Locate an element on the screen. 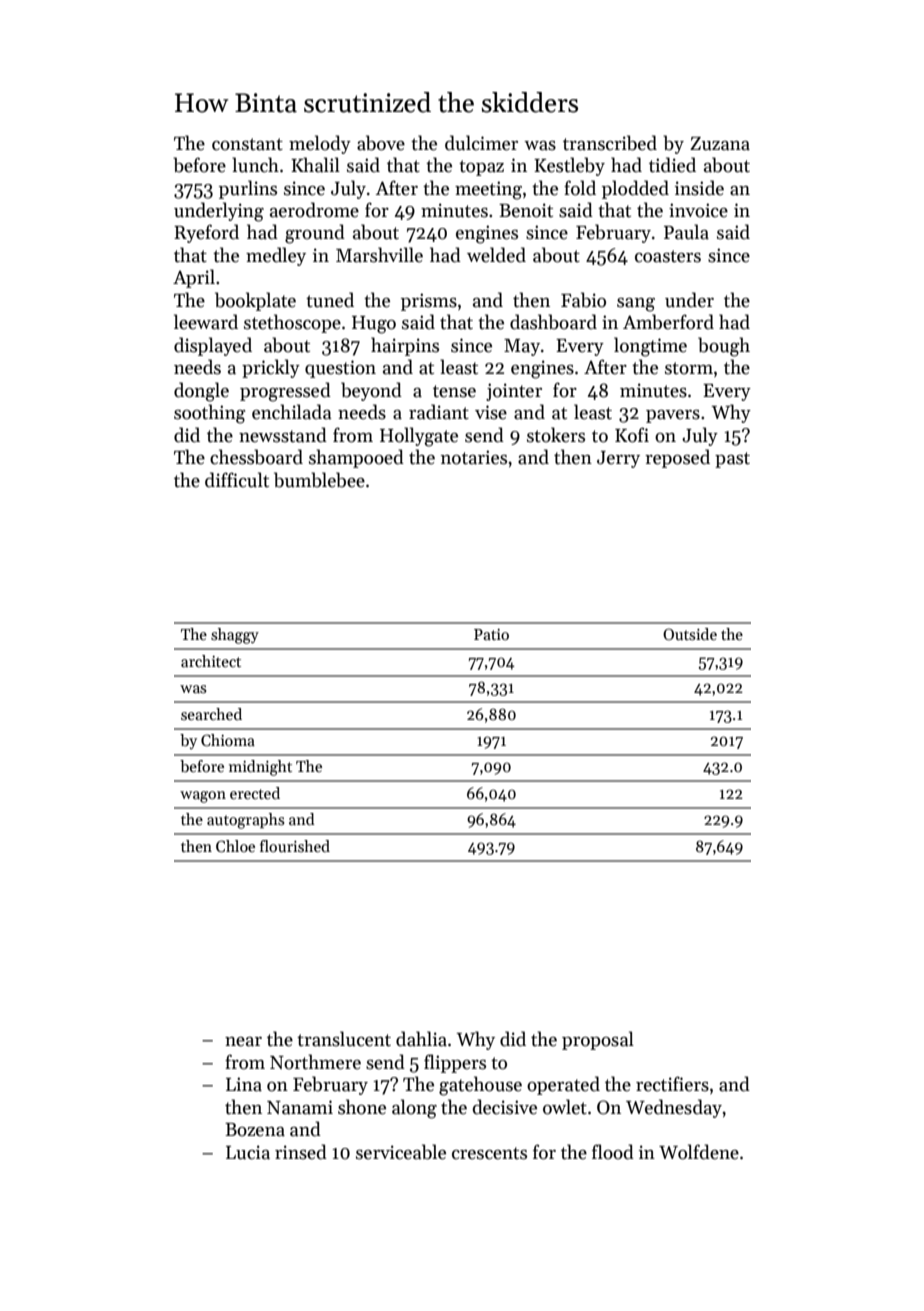 This screenshot has height=1311, width=924. Chloe is located at coordinates (235, 846).
